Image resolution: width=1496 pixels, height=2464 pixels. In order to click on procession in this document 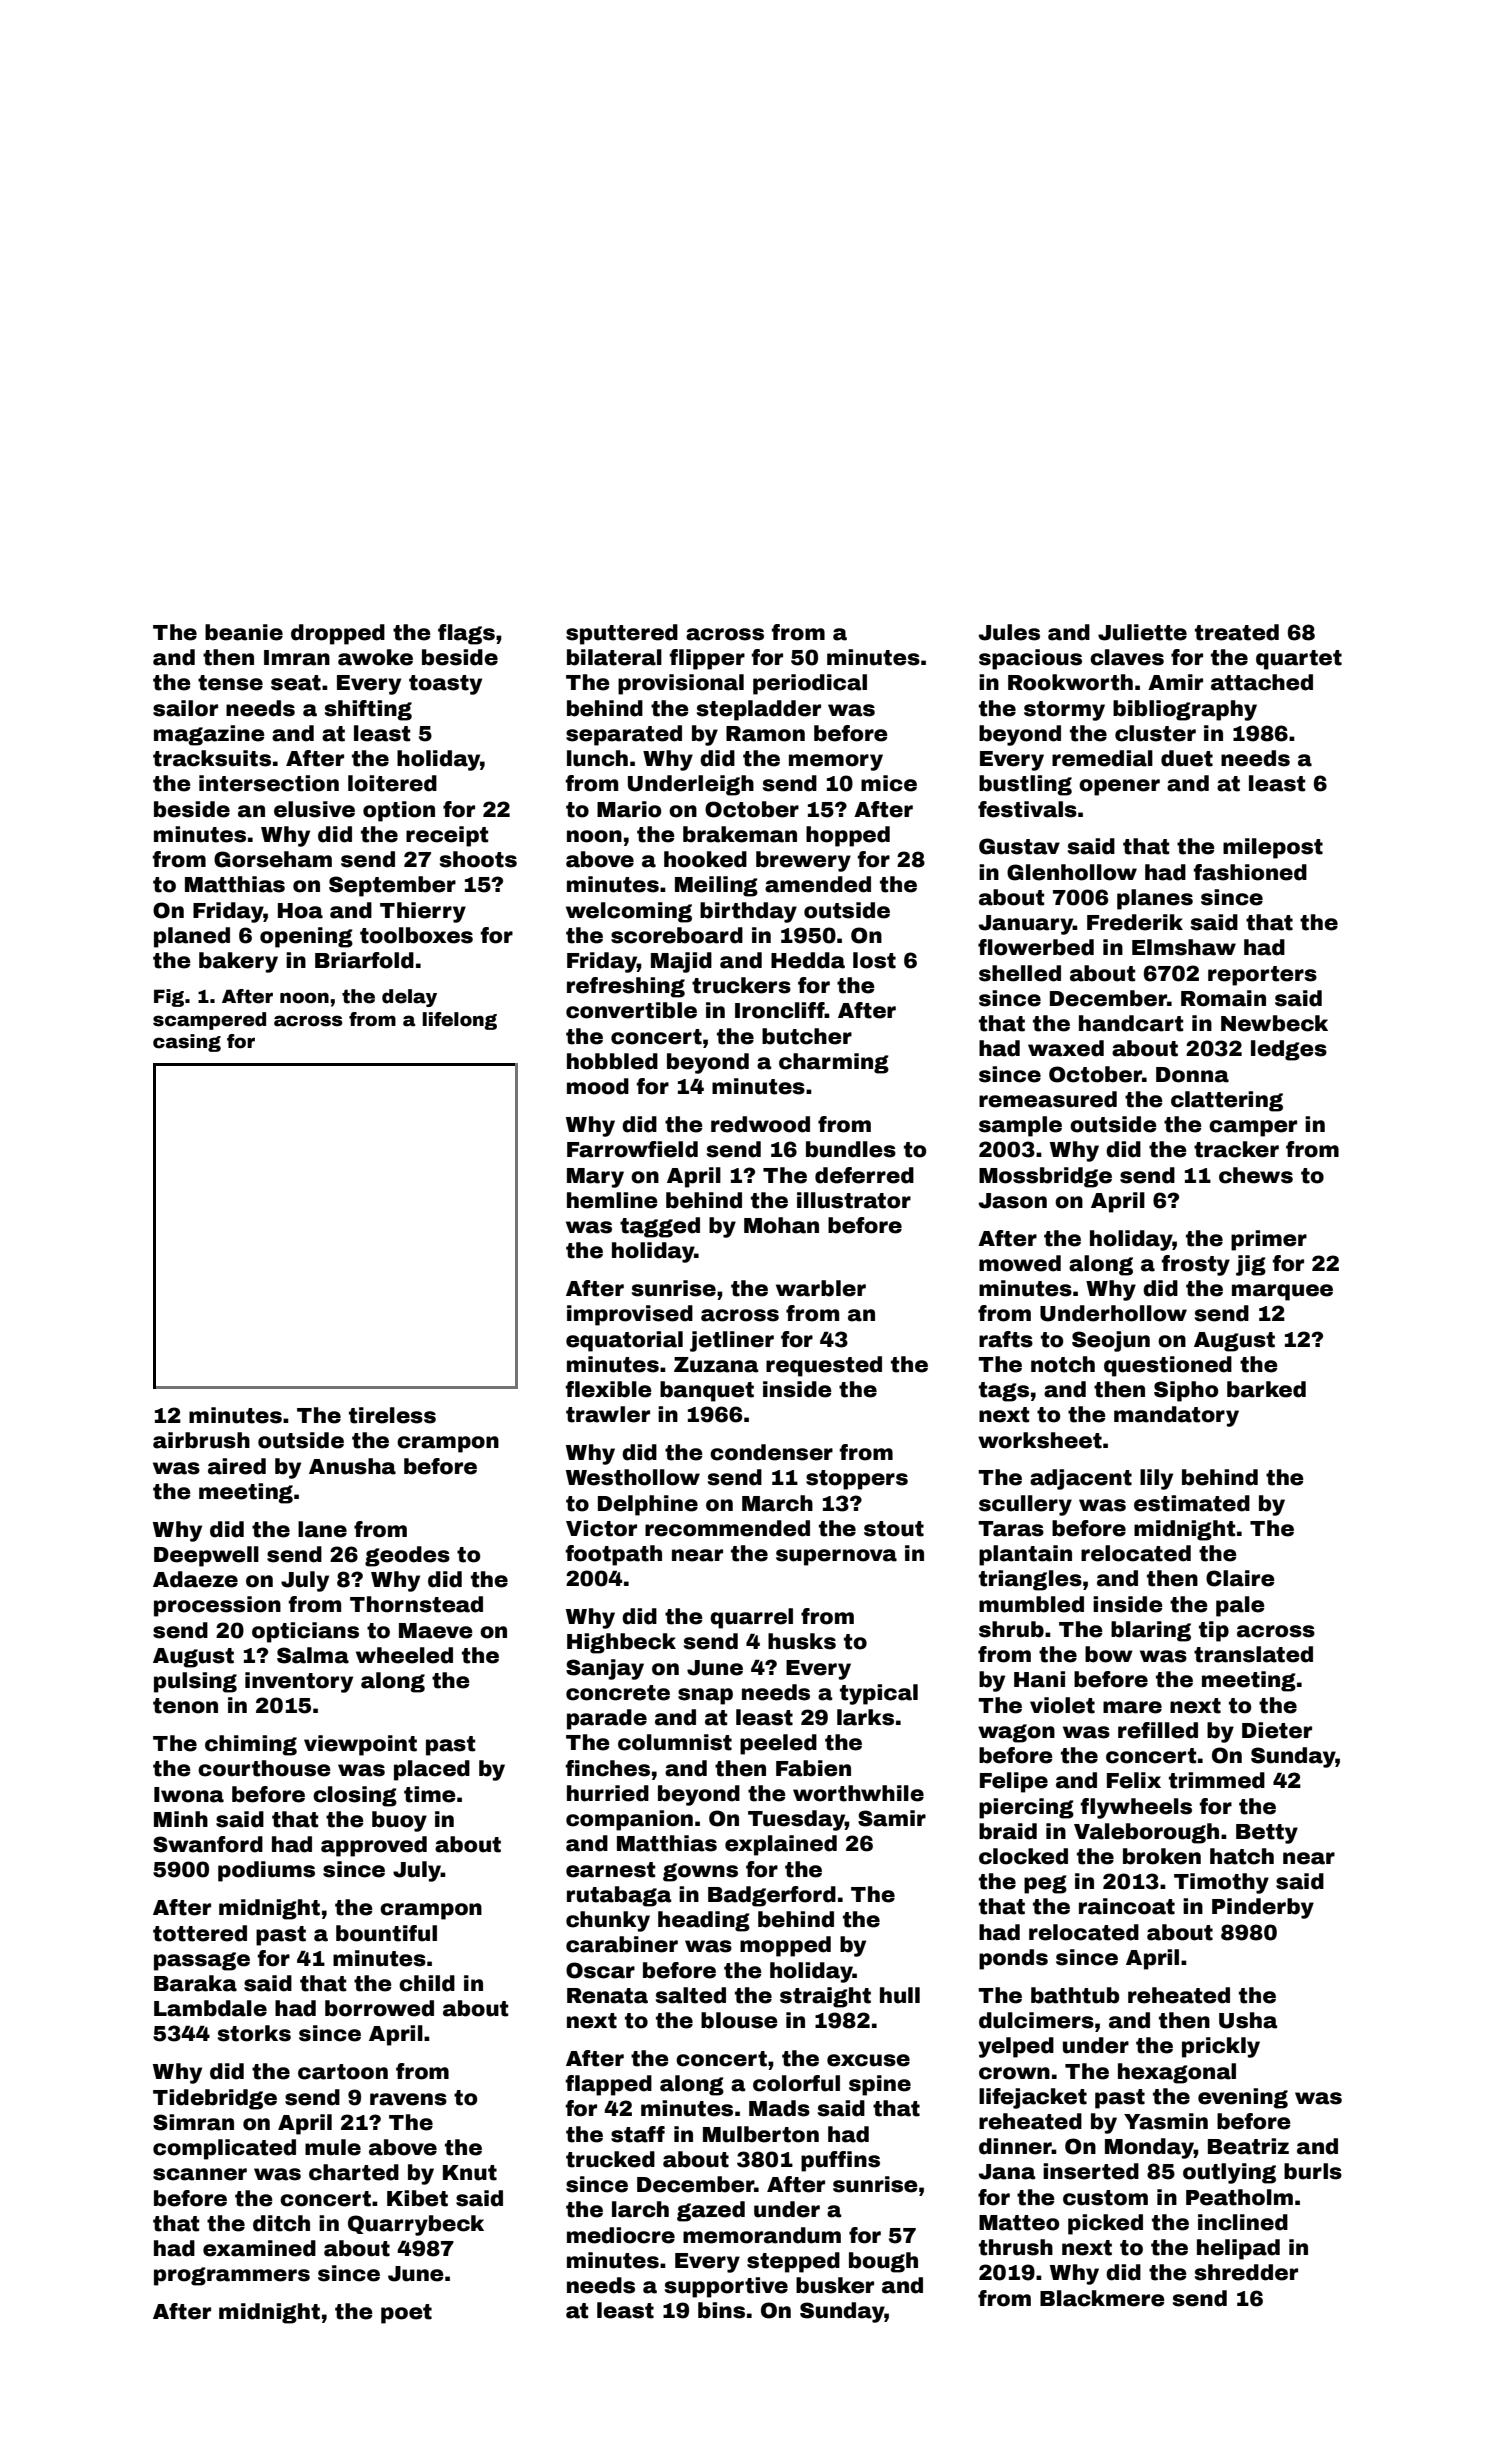, I will do `click(217, 1606)`.
